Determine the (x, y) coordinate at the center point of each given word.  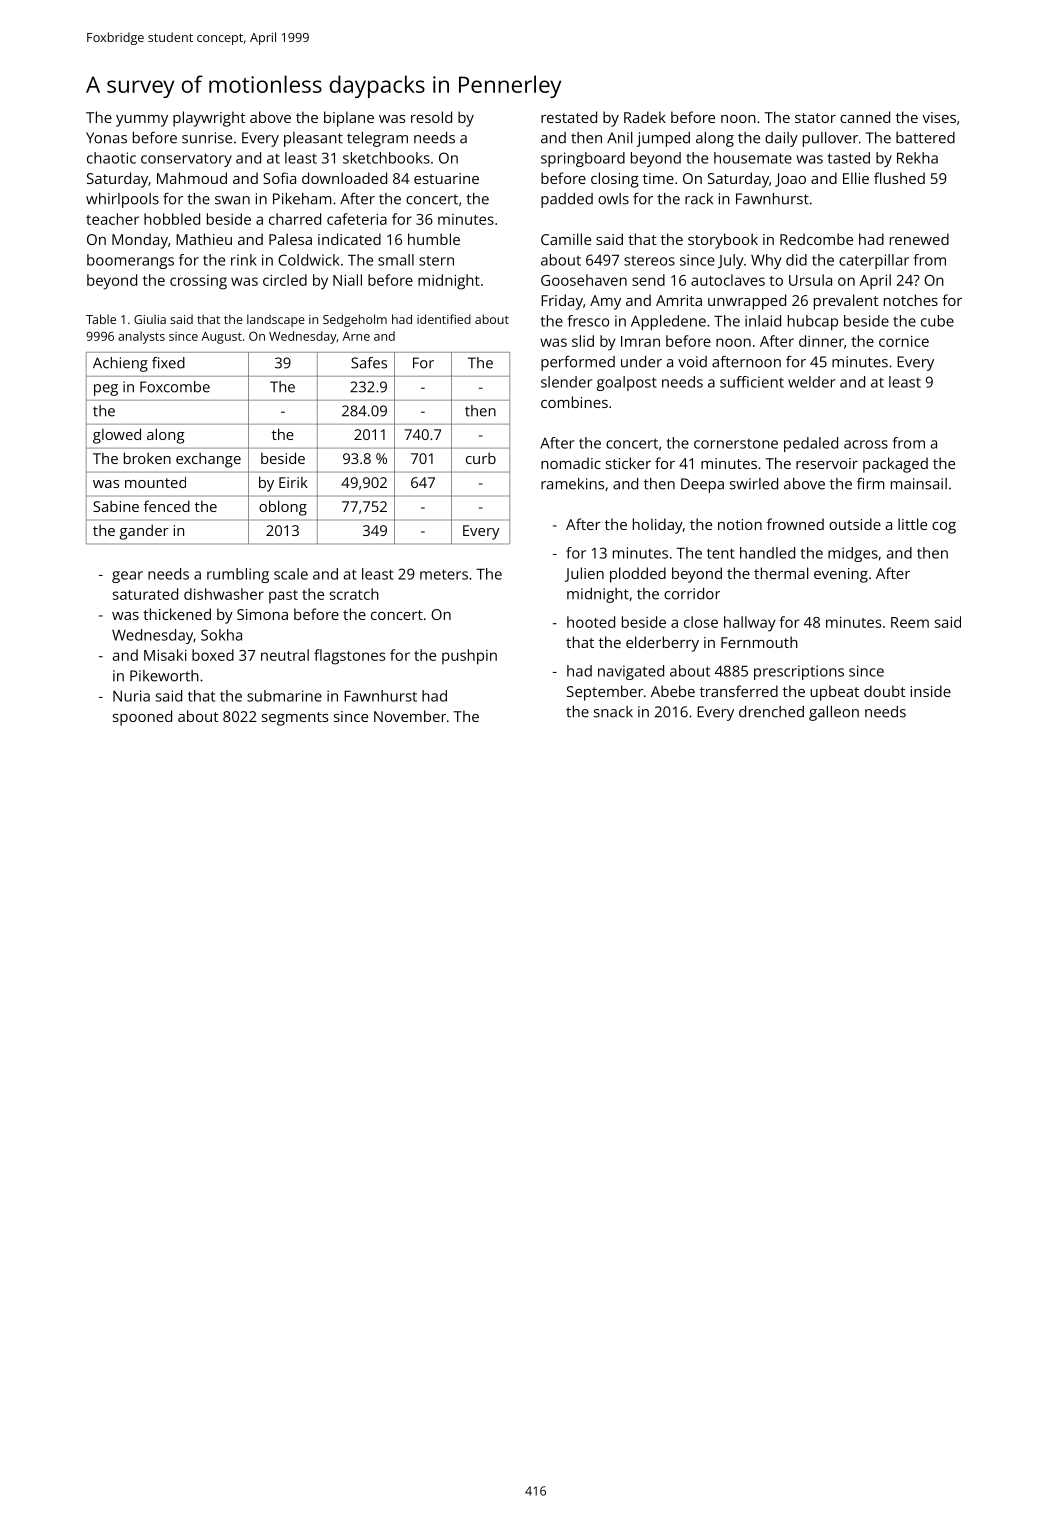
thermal (781, 573)
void (692, 362)
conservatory (186, 160)
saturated (145, 594)
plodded (638, 575)
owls (613, 199)
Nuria (131, 696)
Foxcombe (175, 387)
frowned (795, 524)
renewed (919, 239)
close (701, 622)
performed (578, 363)
